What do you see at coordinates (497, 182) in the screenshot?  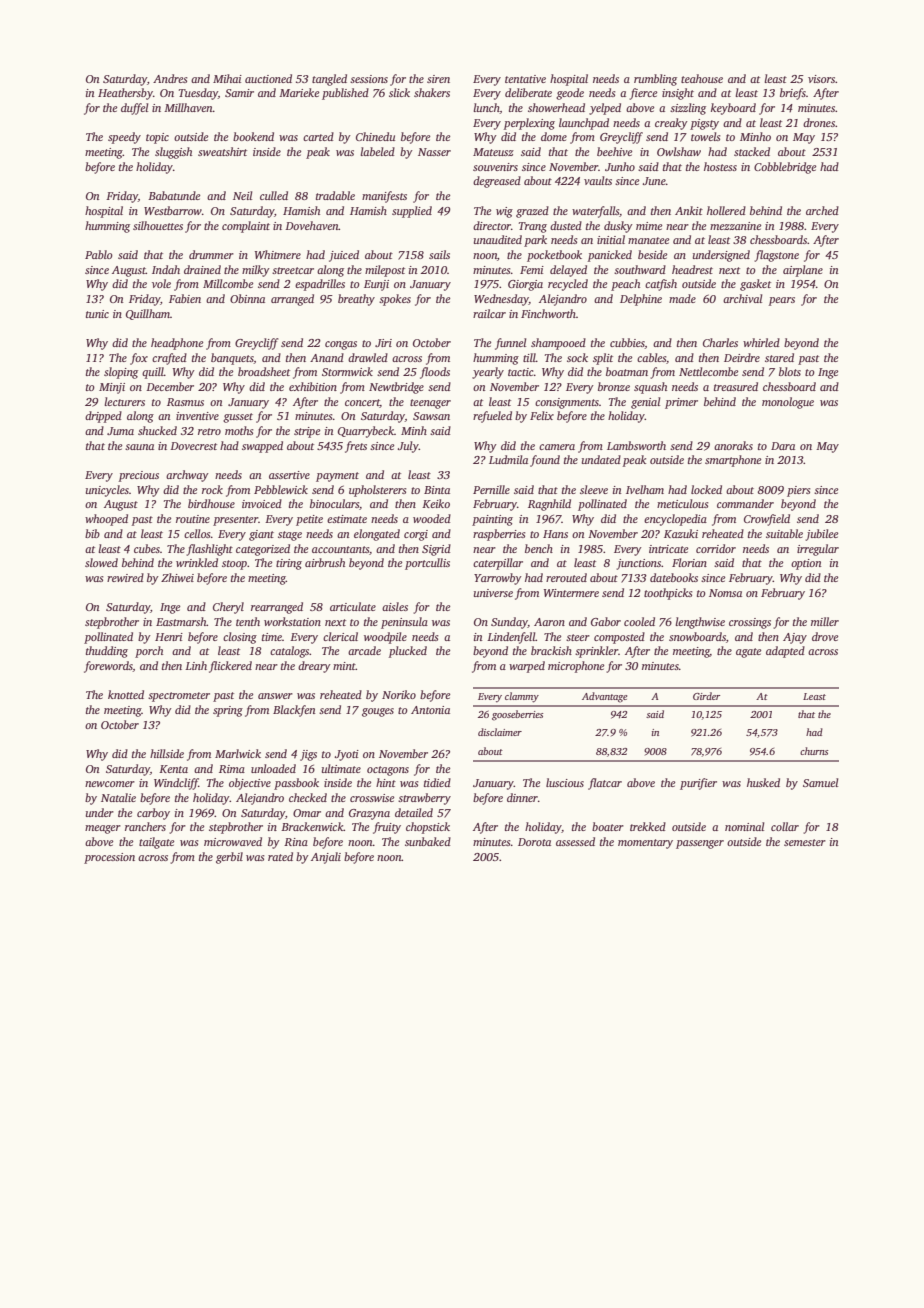 I see `degreased` at bounding box center [497, 182].
